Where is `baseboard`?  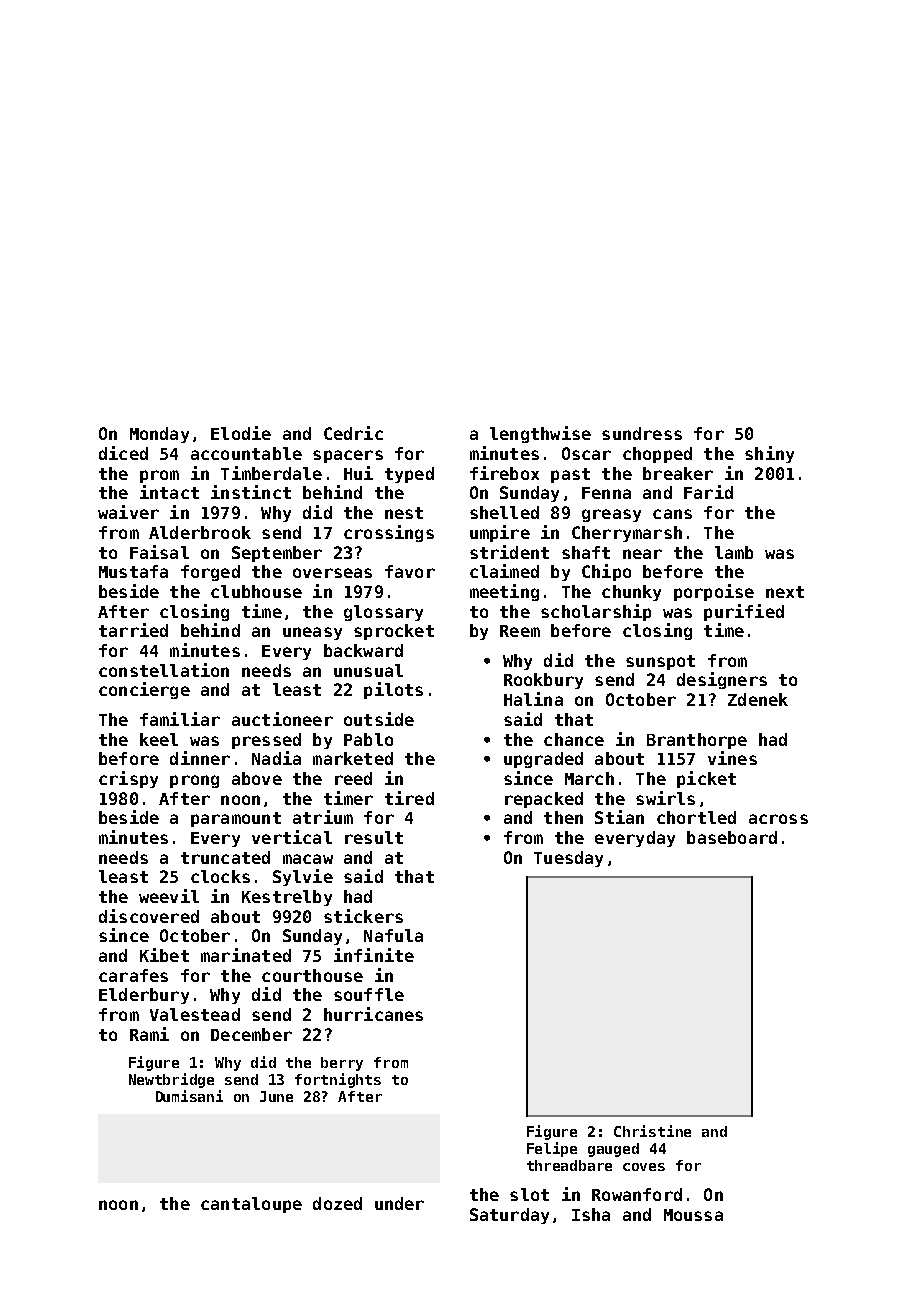 baseboard is located at coordinates (732, 837).
